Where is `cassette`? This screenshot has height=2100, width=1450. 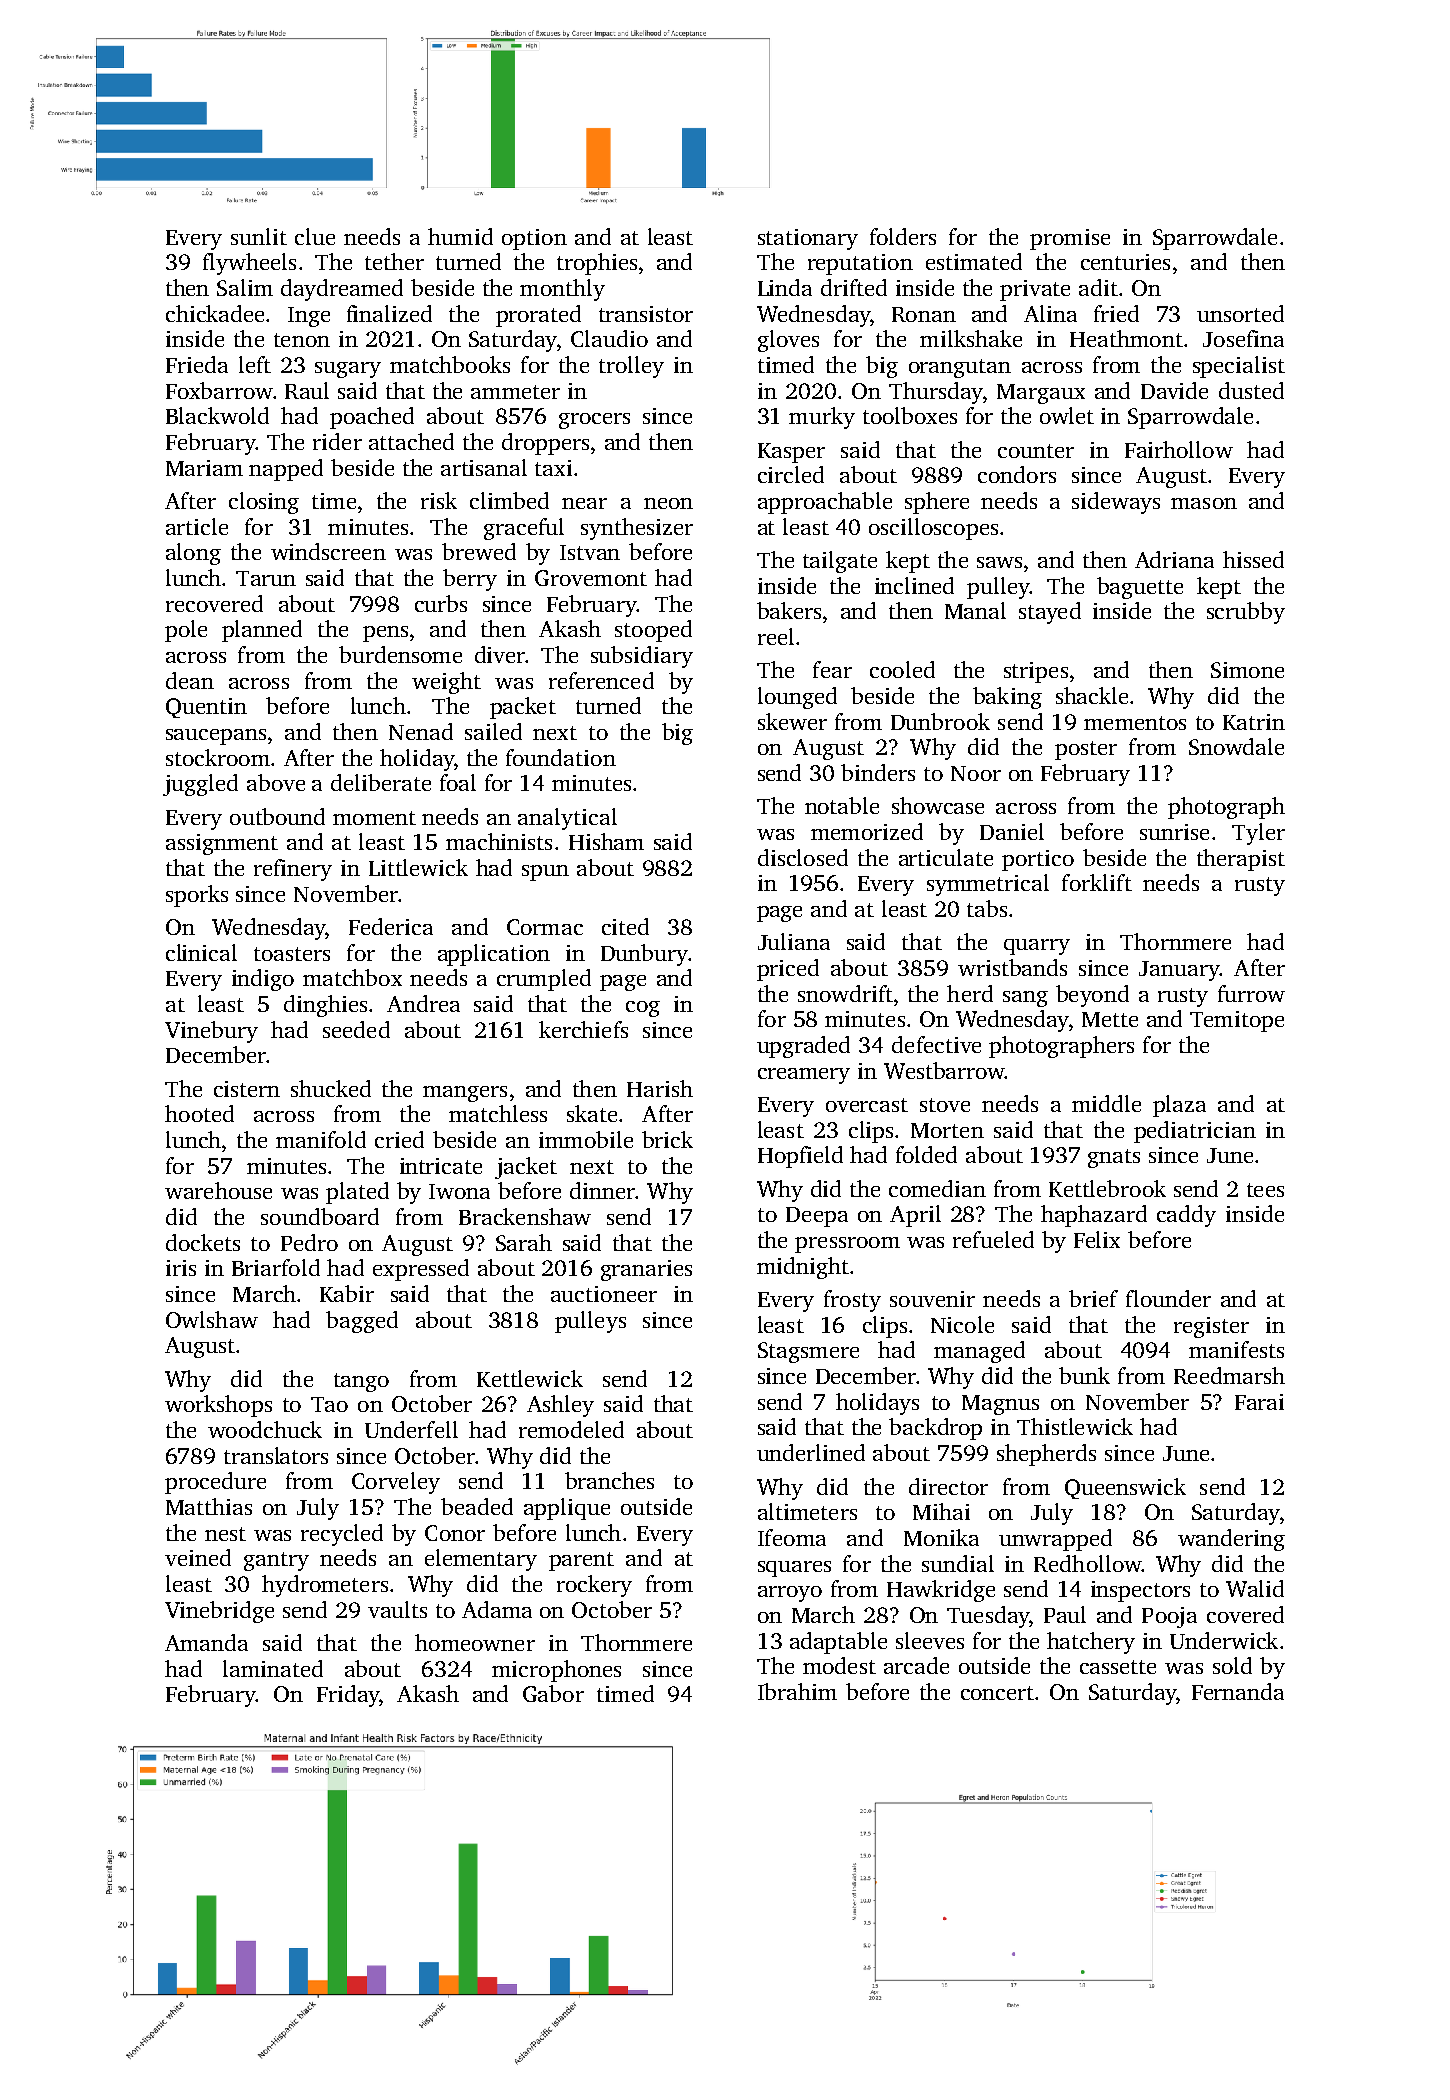 cassette is located at coordinates (1118, 1667).
